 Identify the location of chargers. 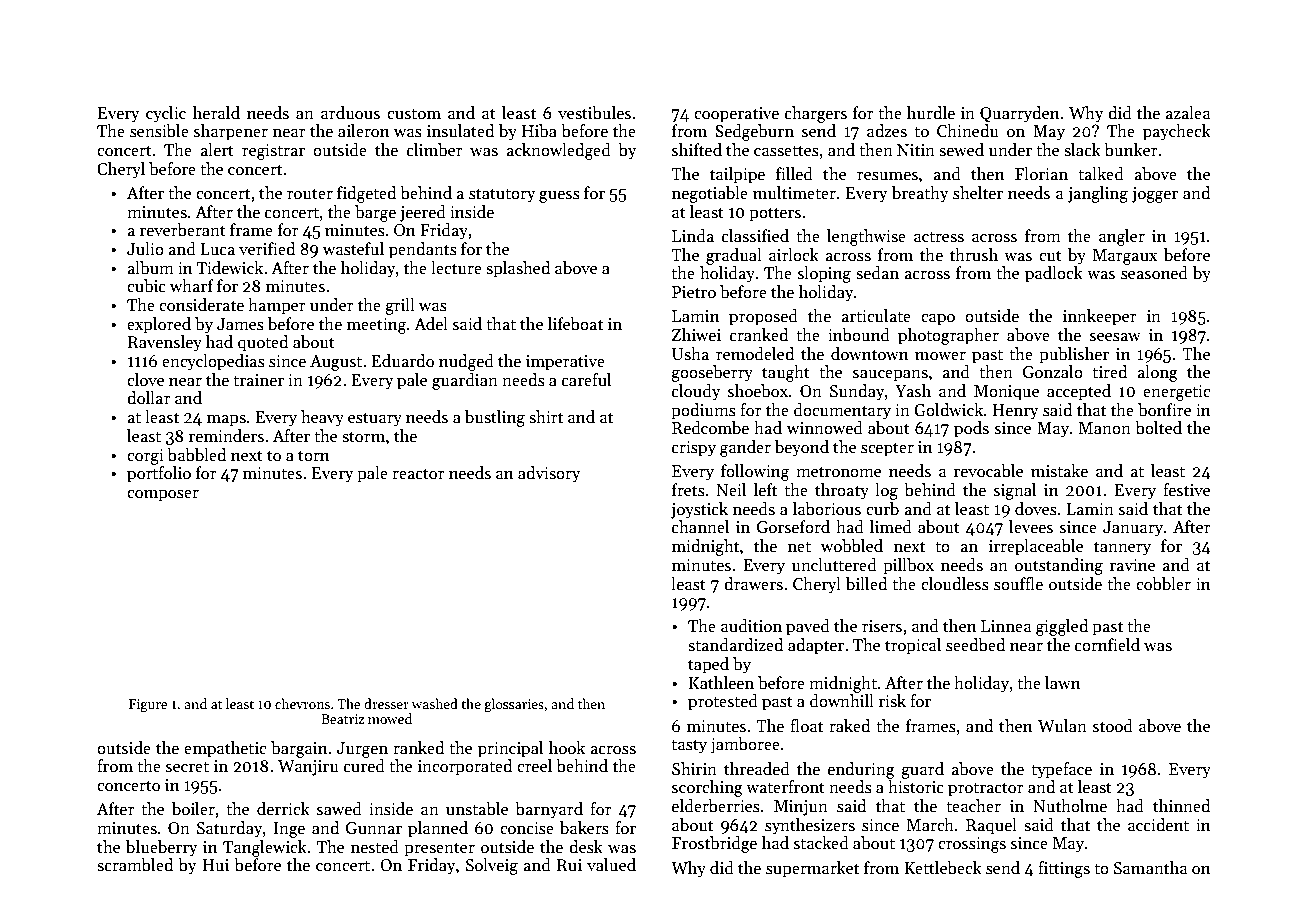
(816, 114).
